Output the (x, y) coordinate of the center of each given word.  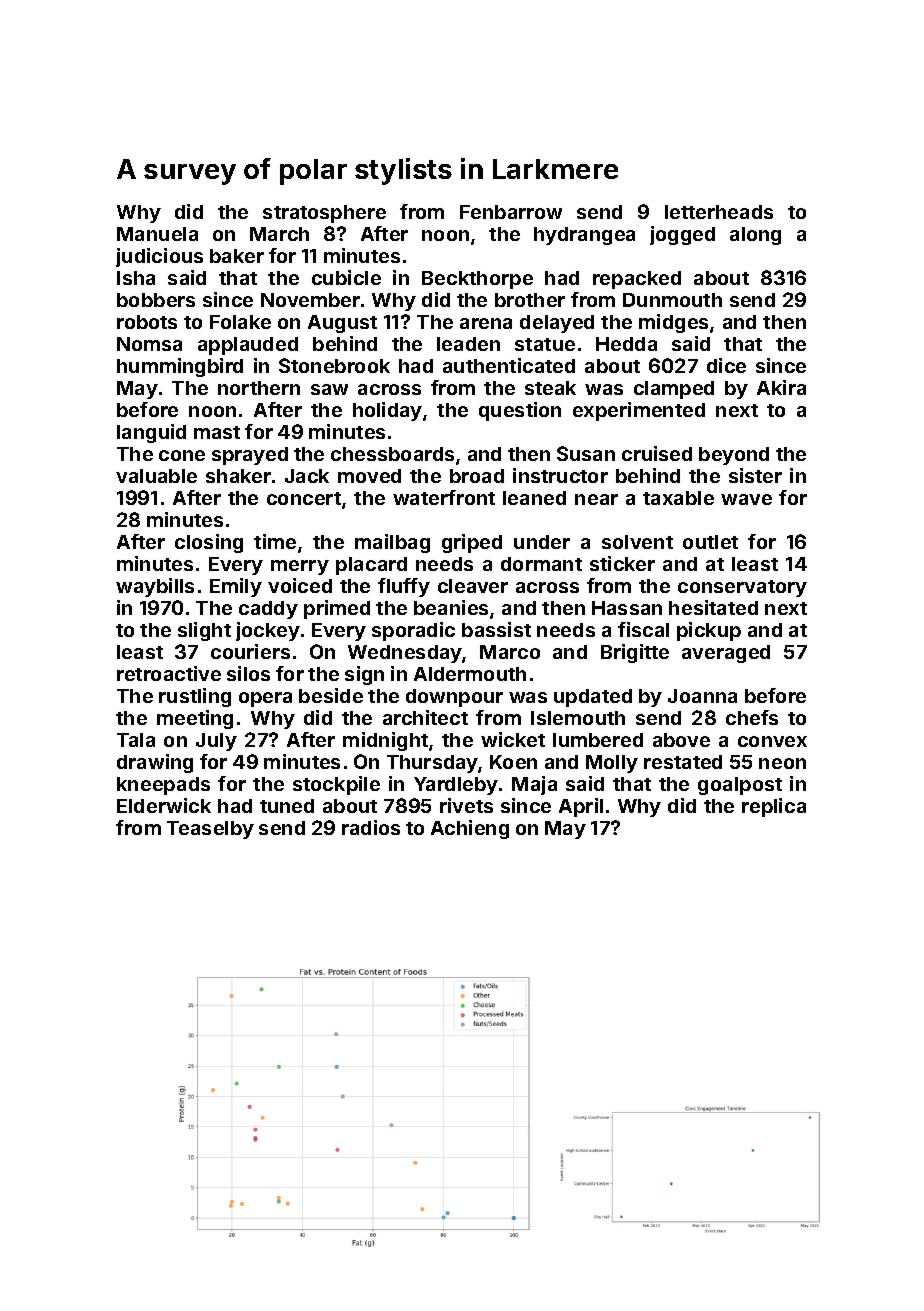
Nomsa (149, 344)
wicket (513, 739)
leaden (468, 344)
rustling (195, 697)
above (681, 740)
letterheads (719, 212)
